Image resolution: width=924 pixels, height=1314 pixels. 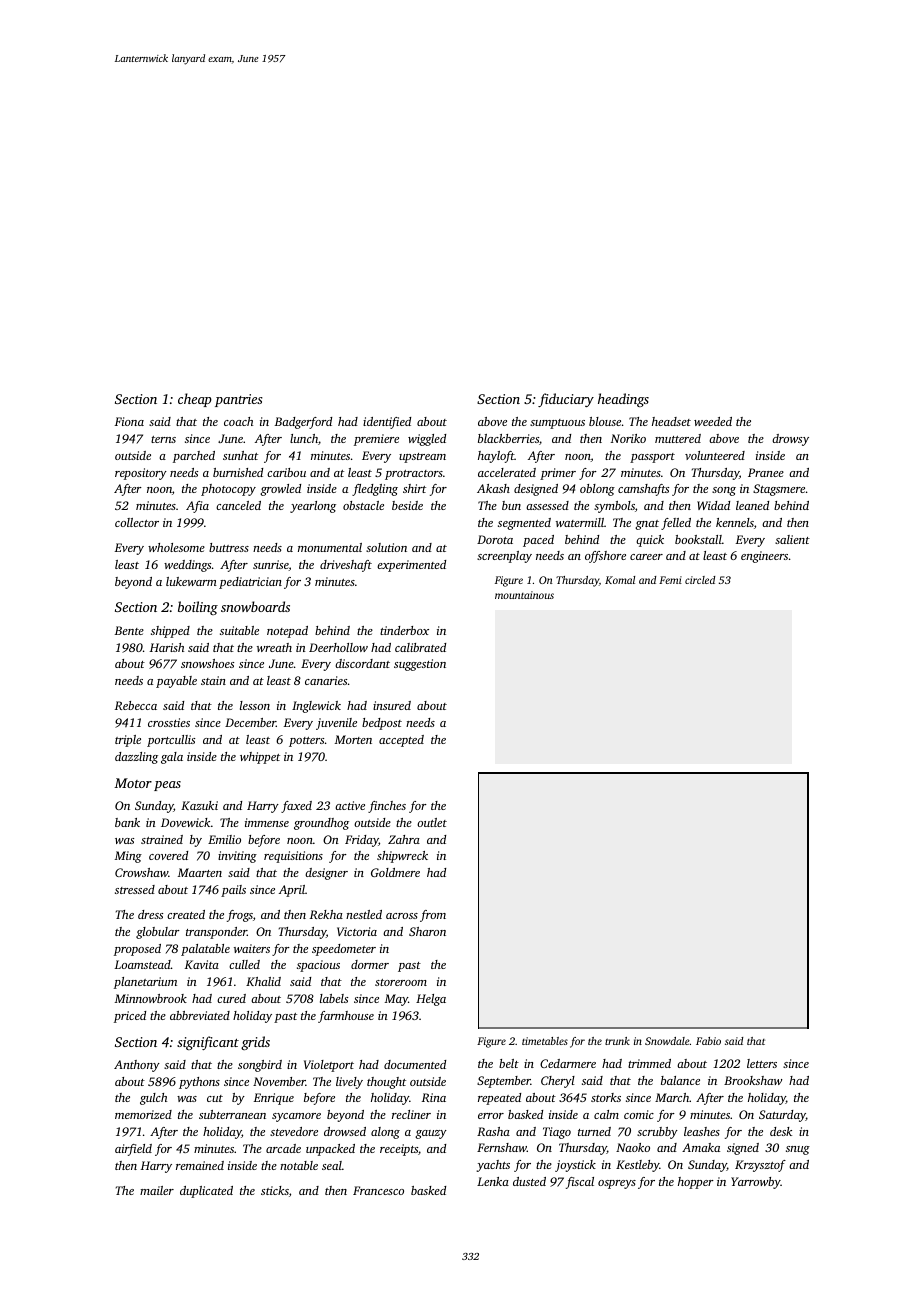 I want to click on Komal, so click(x=620, y=580).
